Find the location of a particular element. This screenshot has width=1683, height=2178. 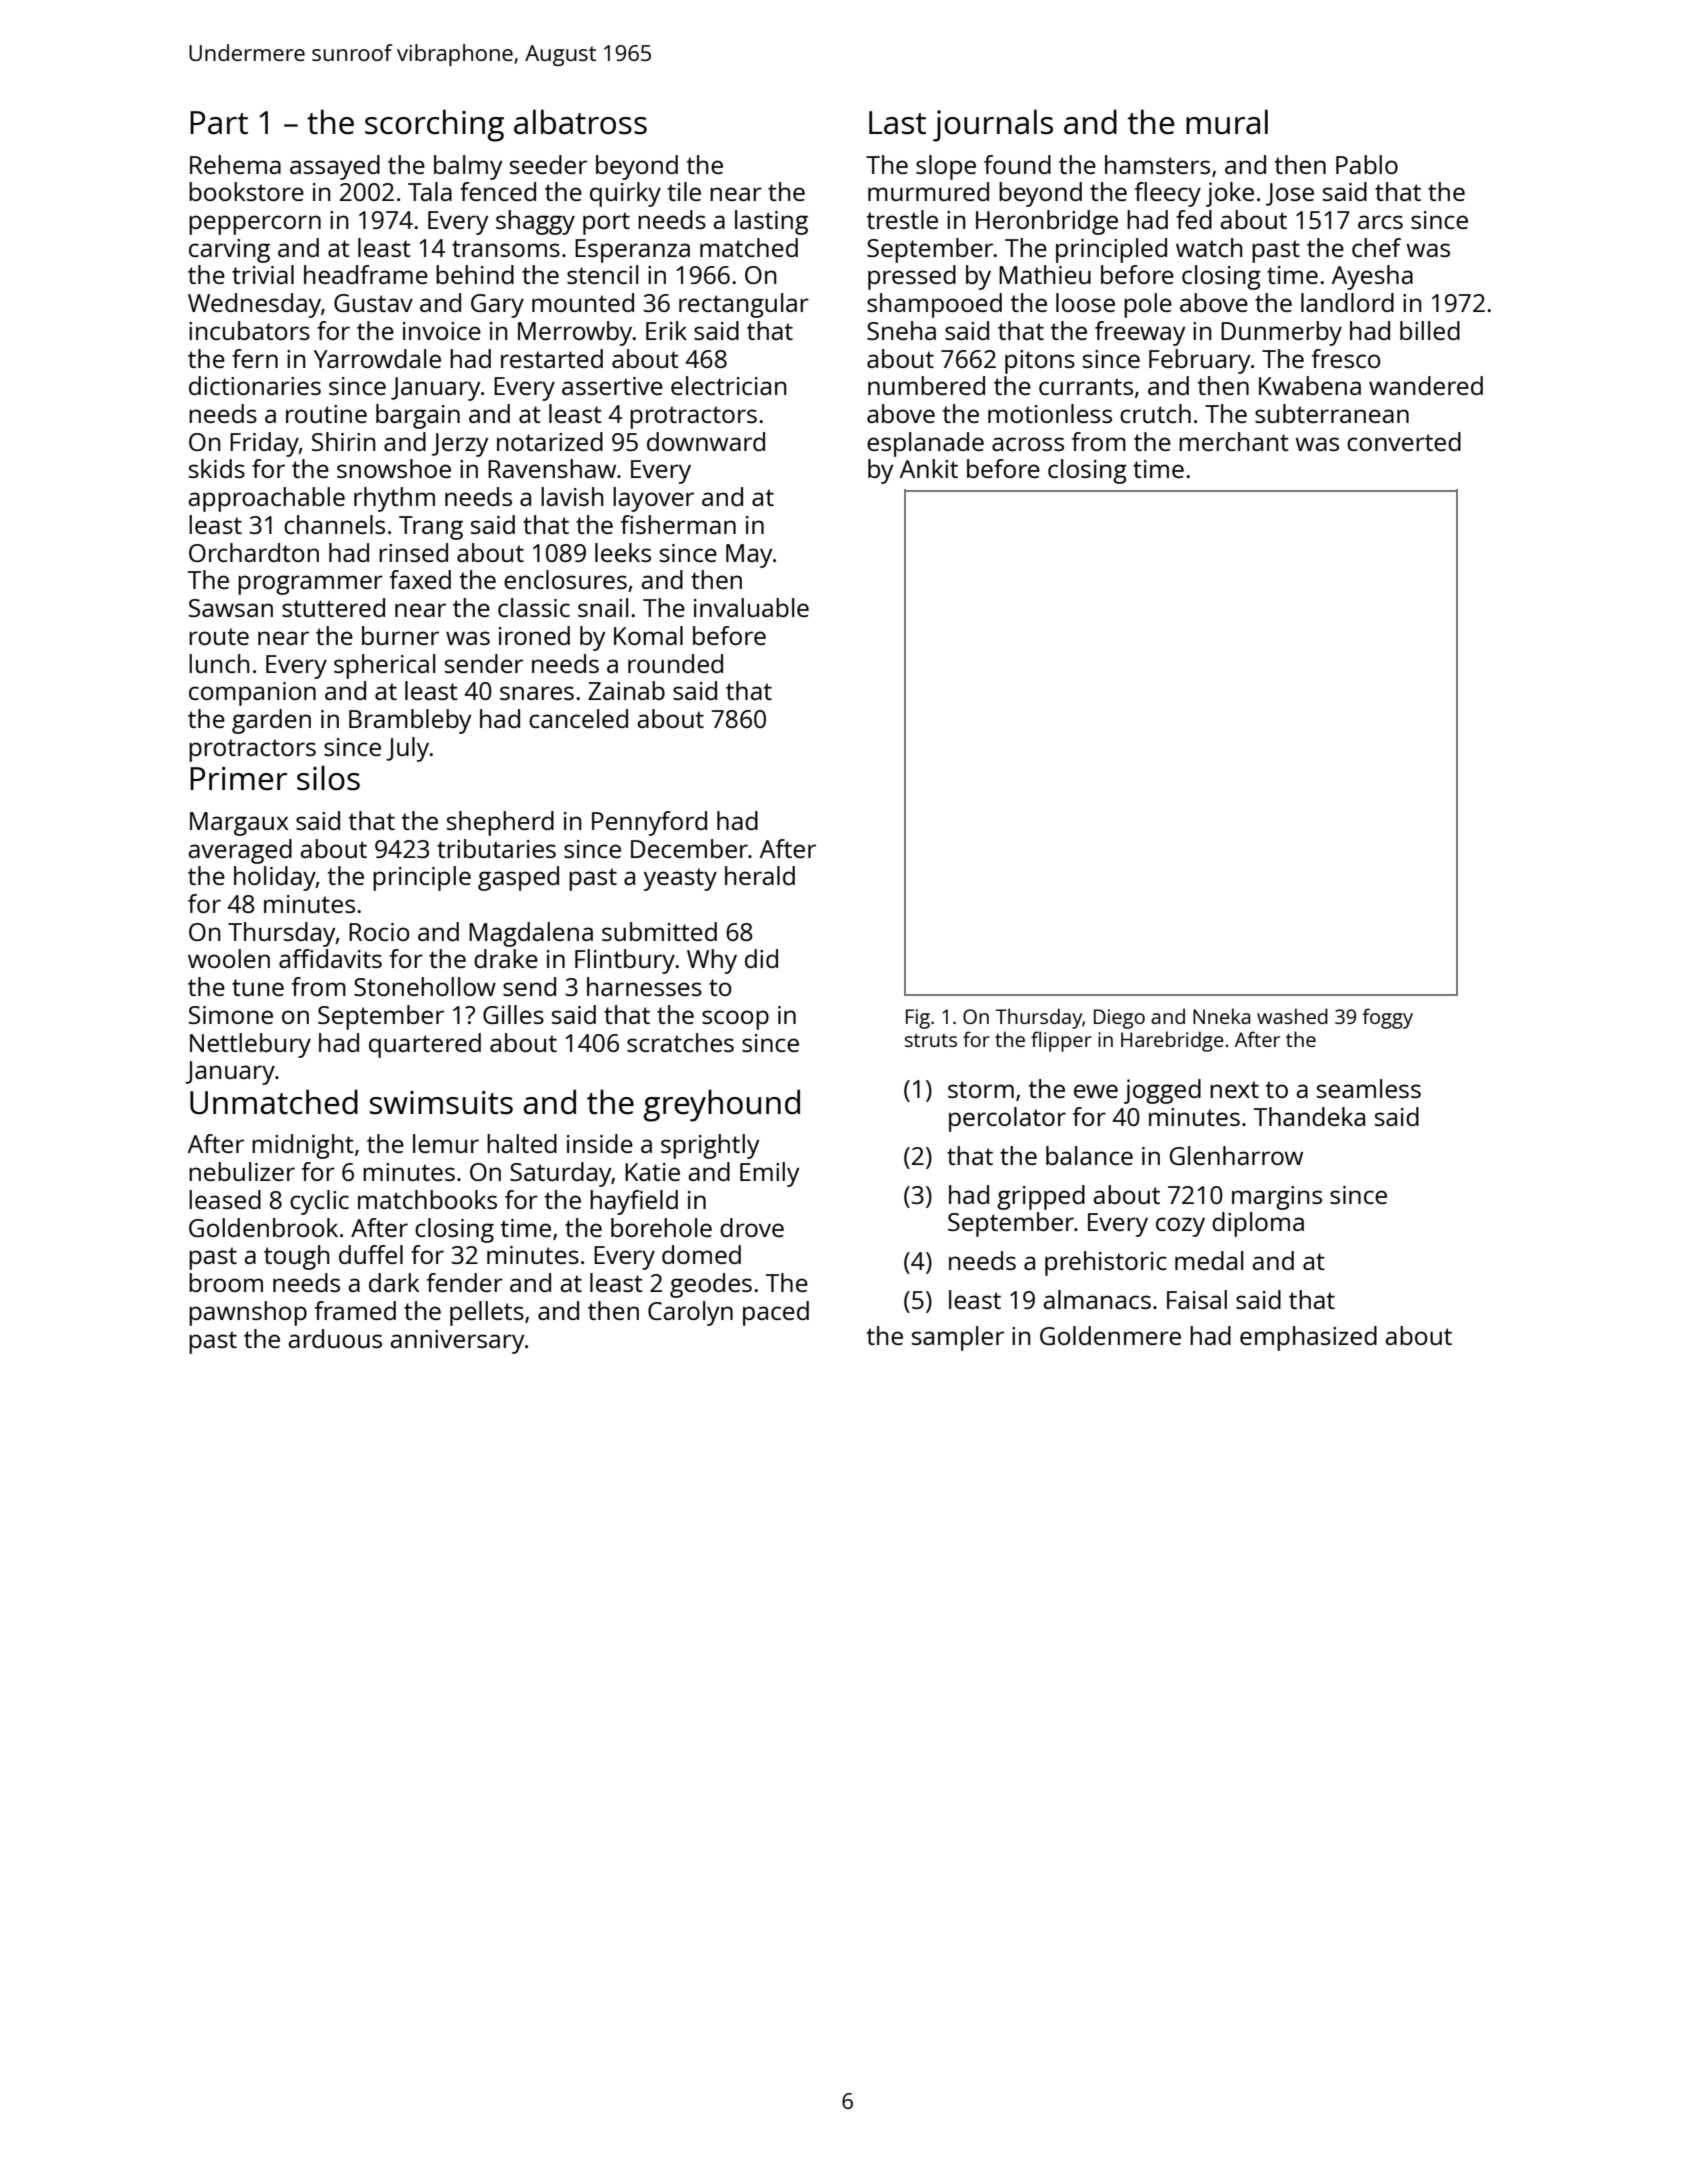

Zainab is located at coordinates (626, 690).
